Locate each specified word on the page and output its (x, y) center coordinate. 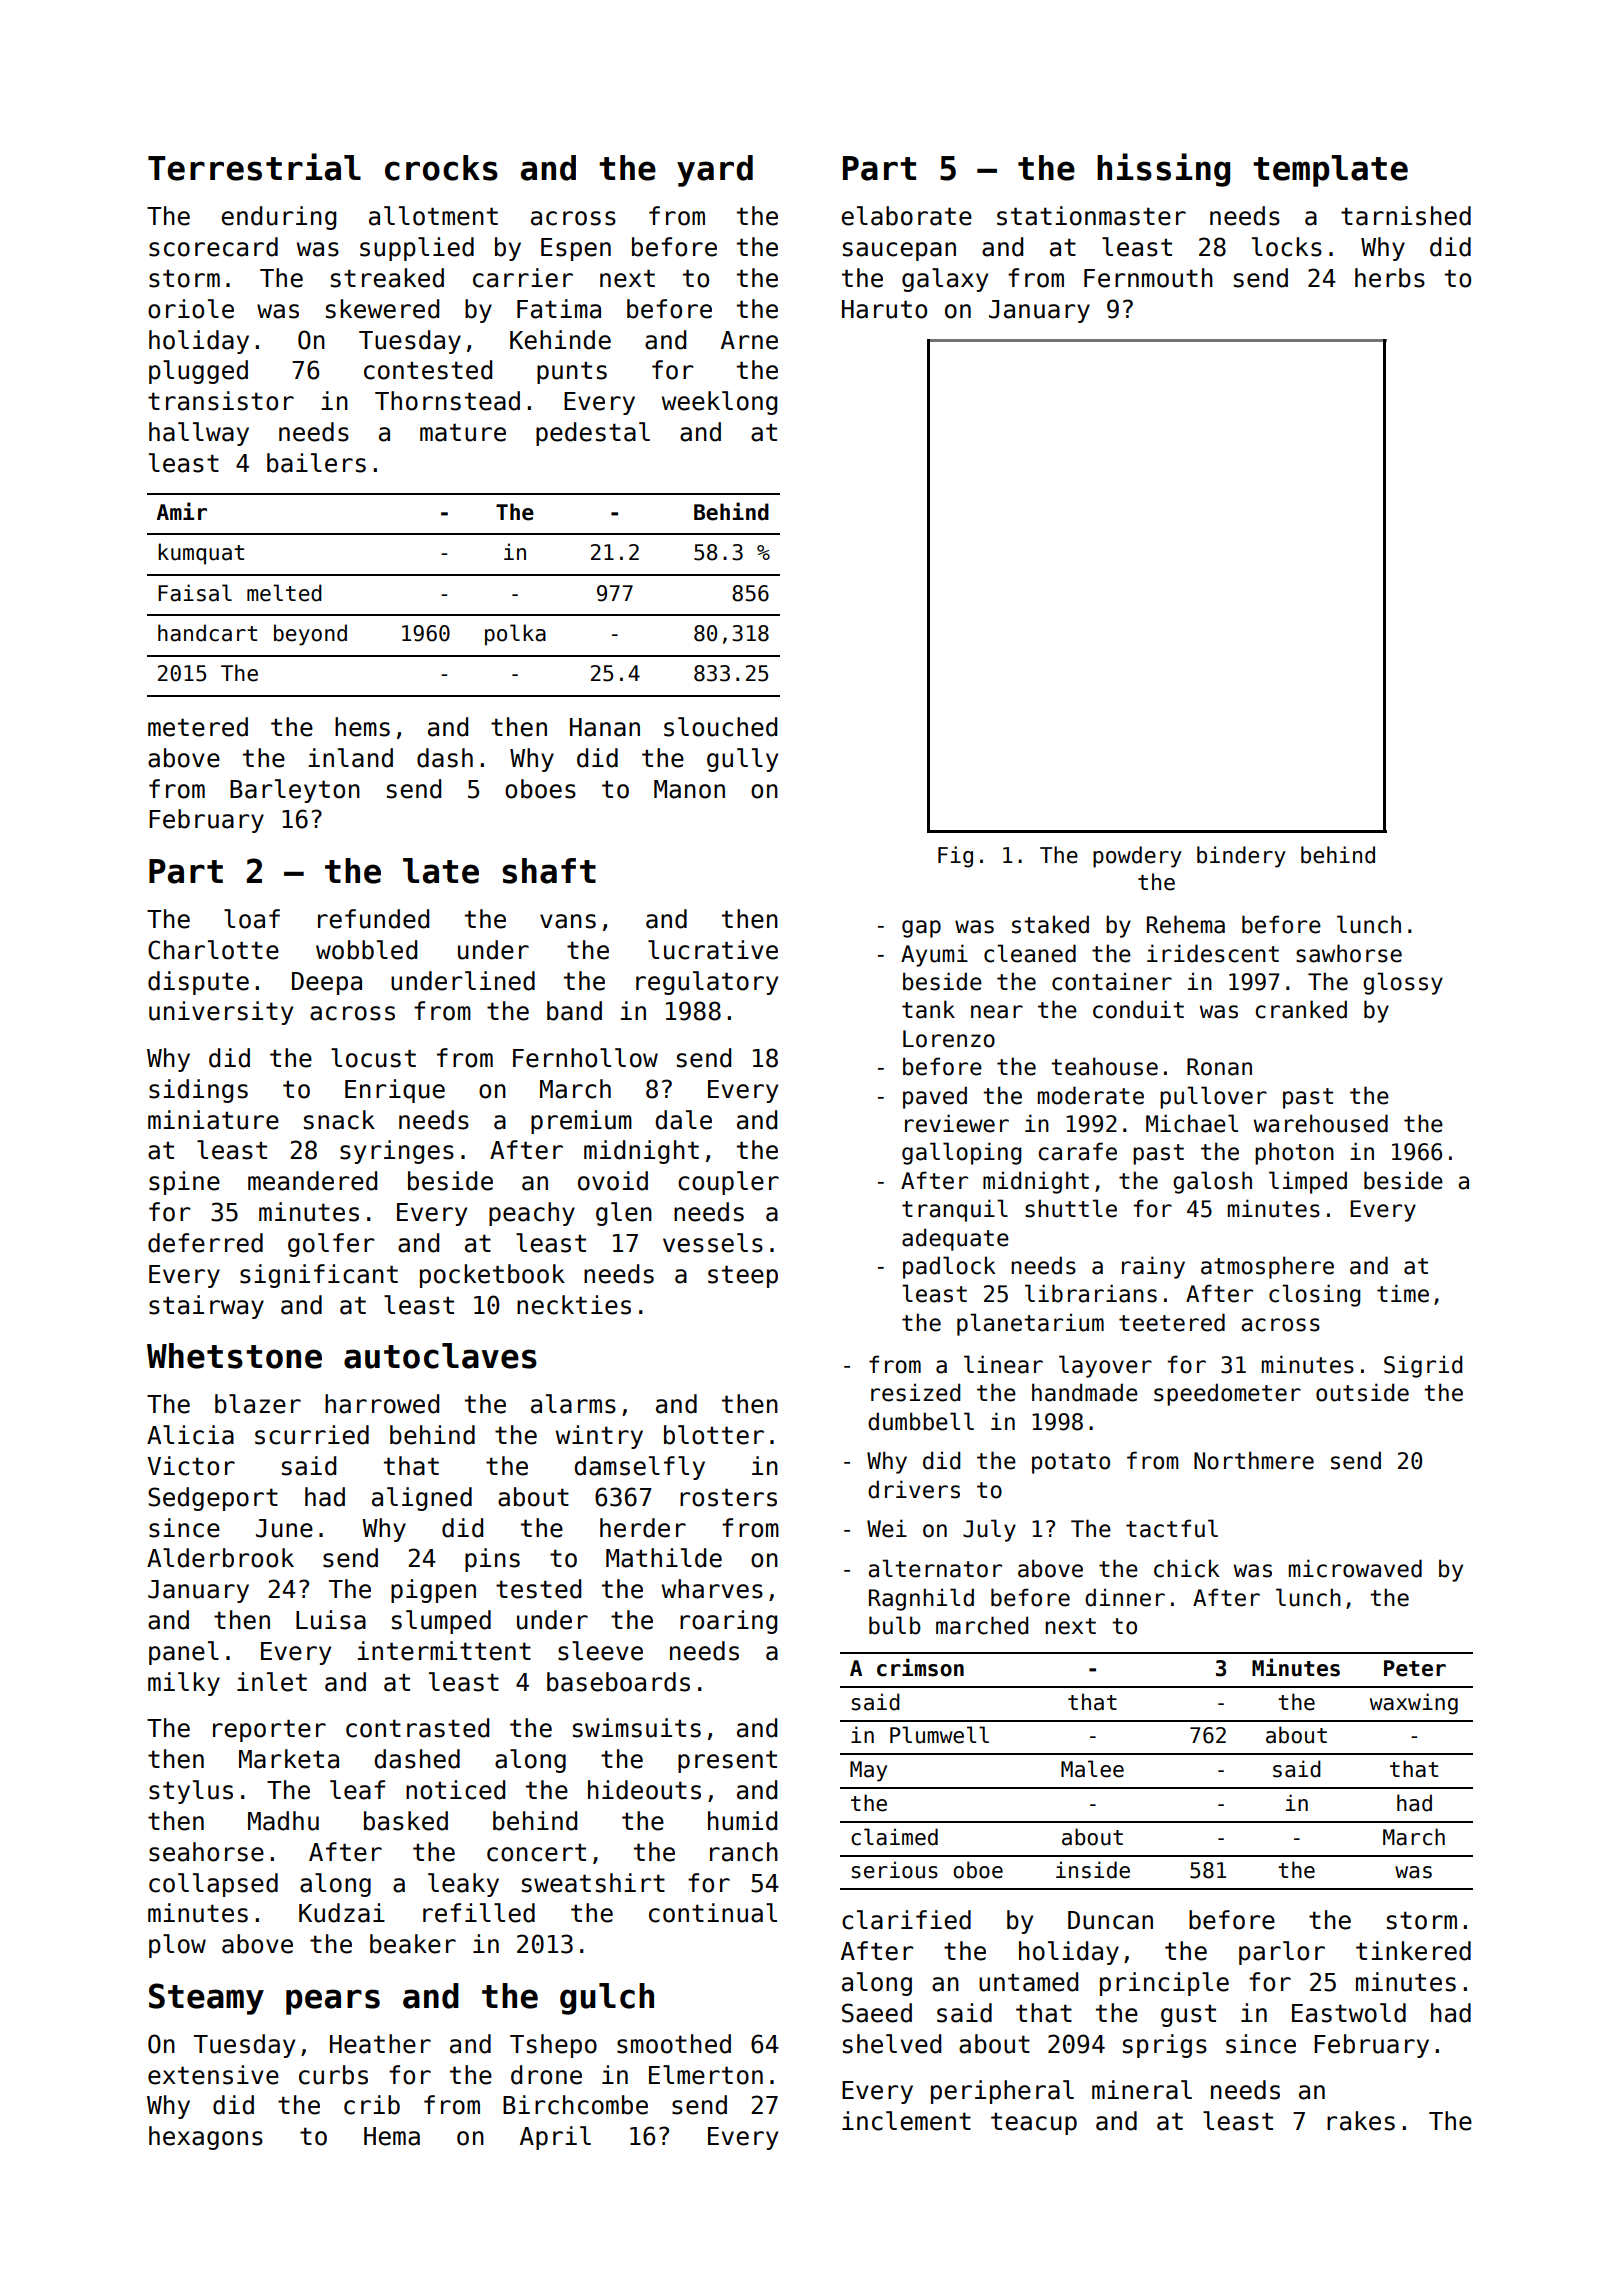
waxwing (1414, 1704)
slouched (720, 727)
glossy (1403, 983)
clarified (906, 1920)
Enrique (395, 1091)
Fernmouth (1148, 278)
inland (350, 758)
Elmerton (706, 2075)
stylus (191, 1792)
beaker (413, 1944)
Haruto (884, 309)
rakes (1361, 2121)
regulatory (707, 983)
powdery (1137, 857)
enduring (278, 218)
